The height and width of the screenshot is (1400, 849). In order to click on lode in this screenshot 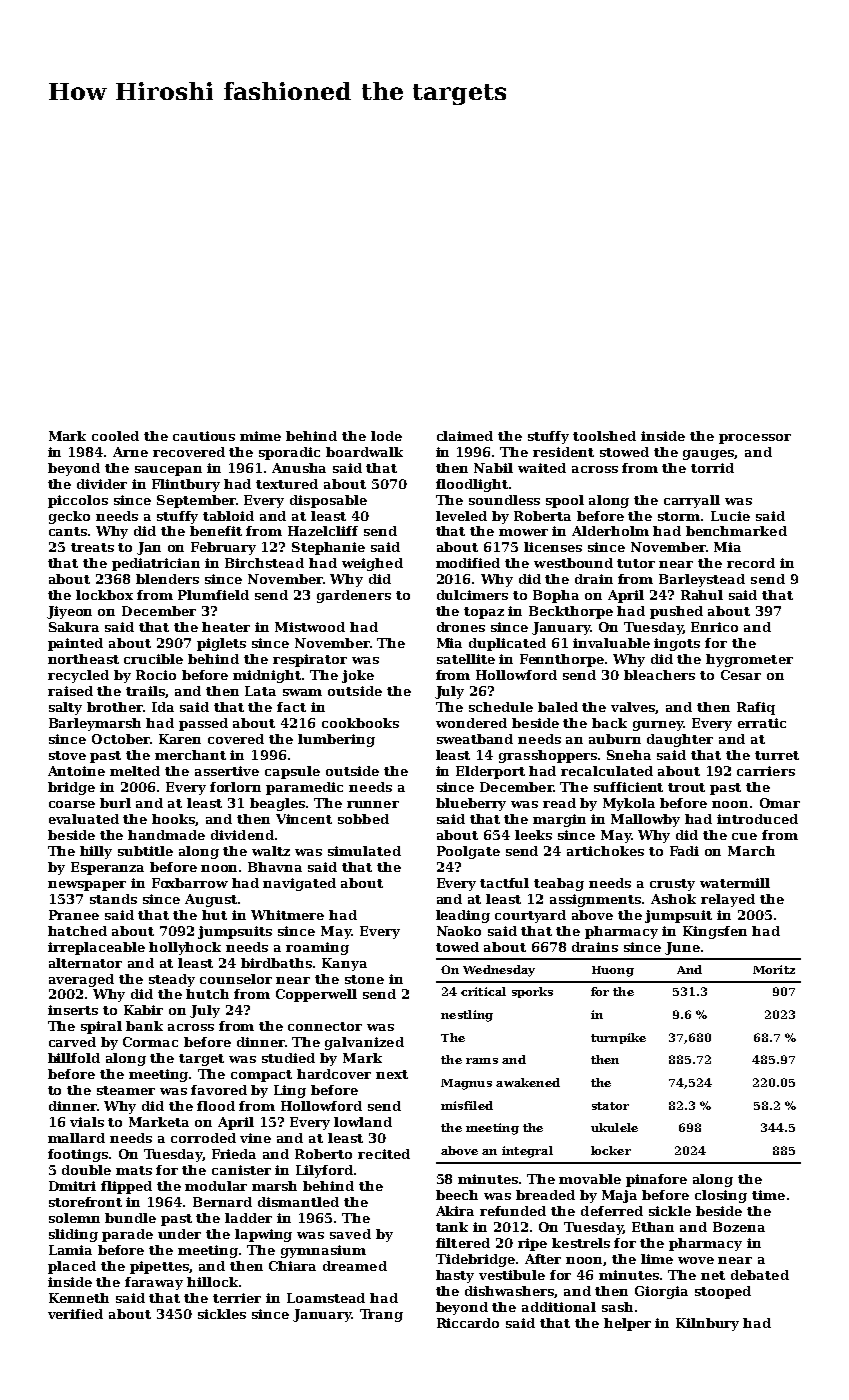, I will do `click(386, 436)`.
